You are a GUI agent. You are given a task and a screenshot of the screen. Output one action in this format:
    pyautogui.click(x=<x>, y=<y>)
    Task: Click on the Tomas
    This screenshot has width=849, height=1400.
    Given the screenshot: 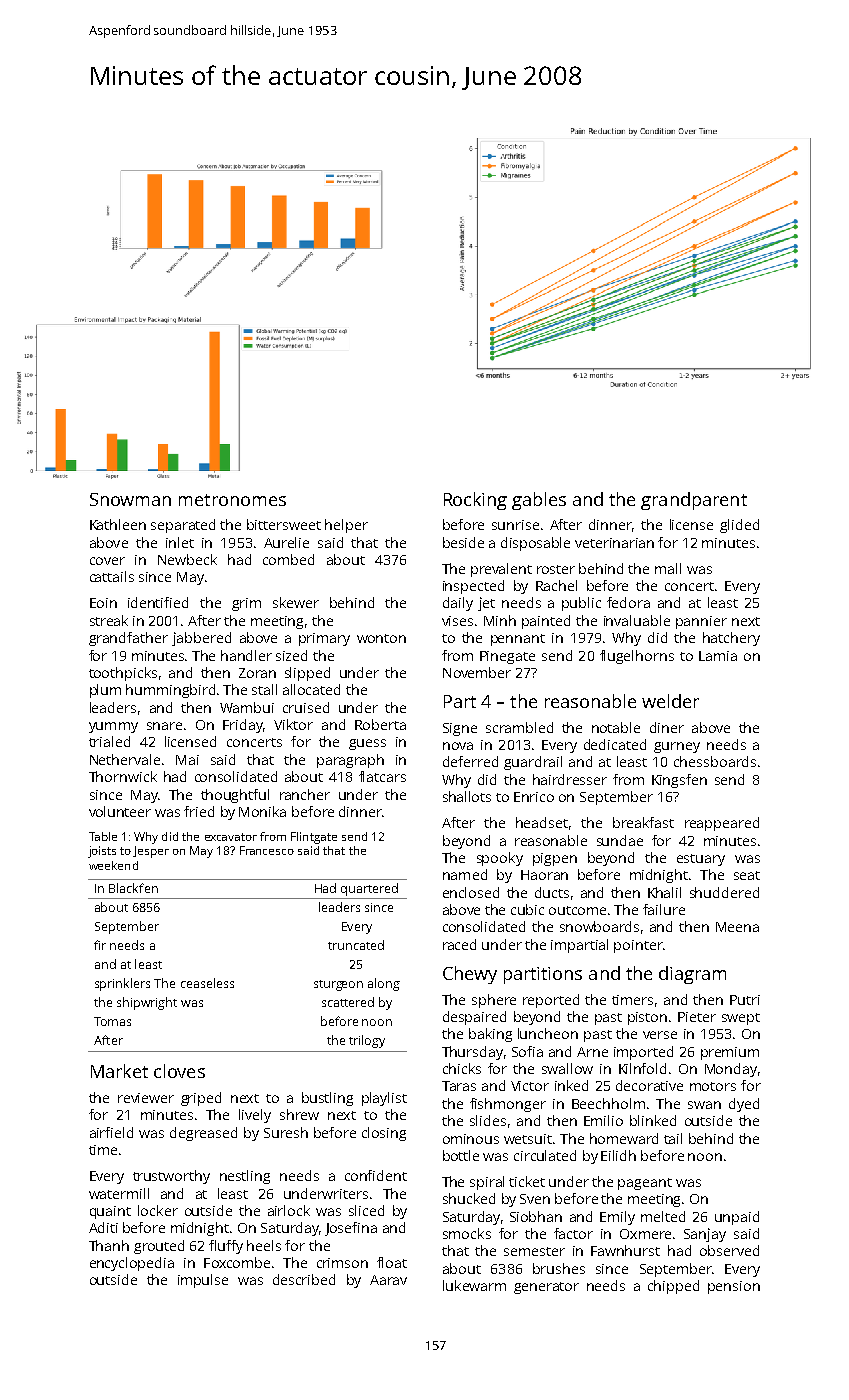 What is the action you would take?
    pyautogui.click(x=112, y=1021)
